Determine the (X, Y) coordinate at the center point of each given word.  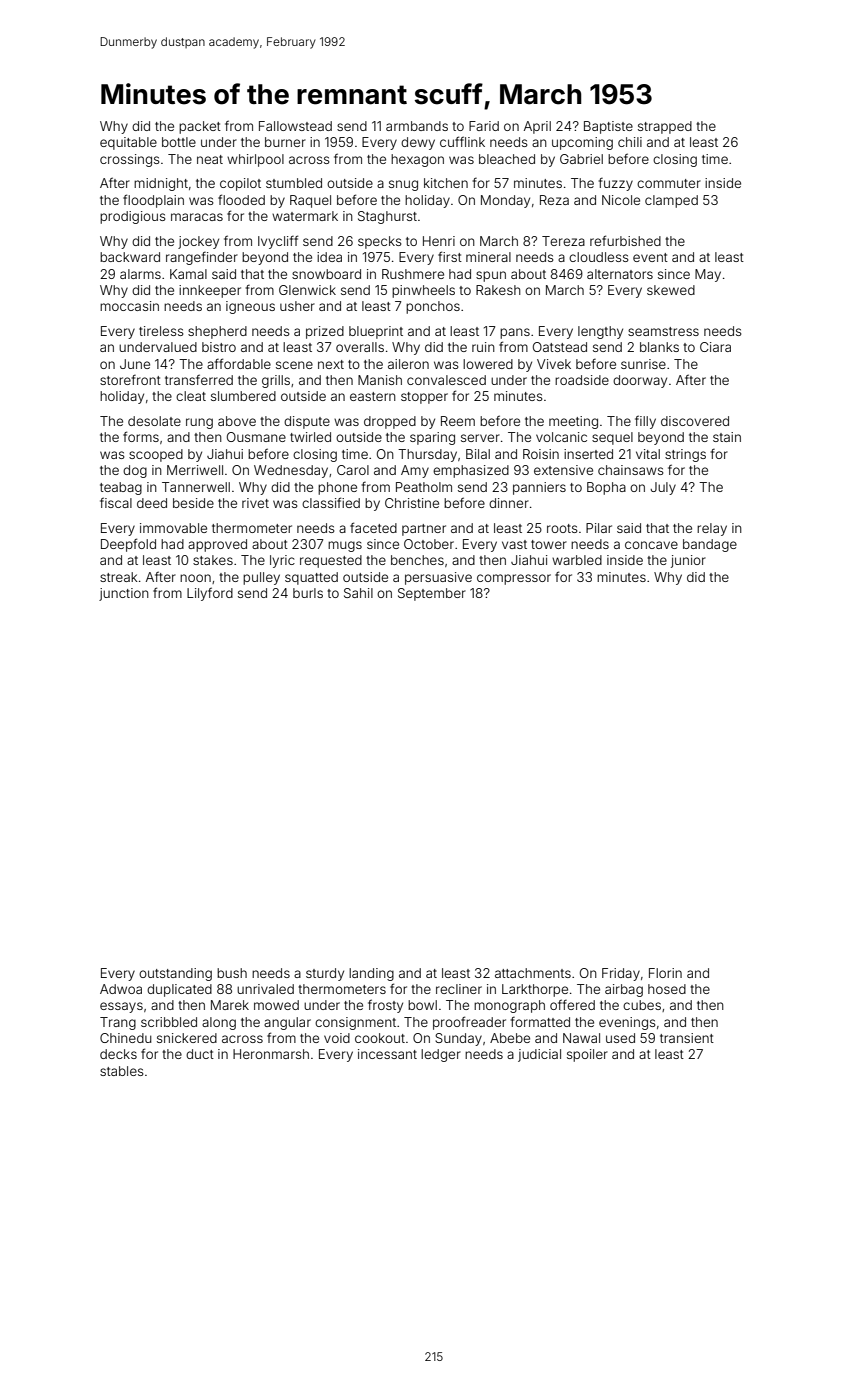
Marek (230, 1005)
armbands (417, 126)
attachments (533, 973)
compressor (514, 579)
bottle (179, 142)
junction (124, 594)
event (650, 257)
